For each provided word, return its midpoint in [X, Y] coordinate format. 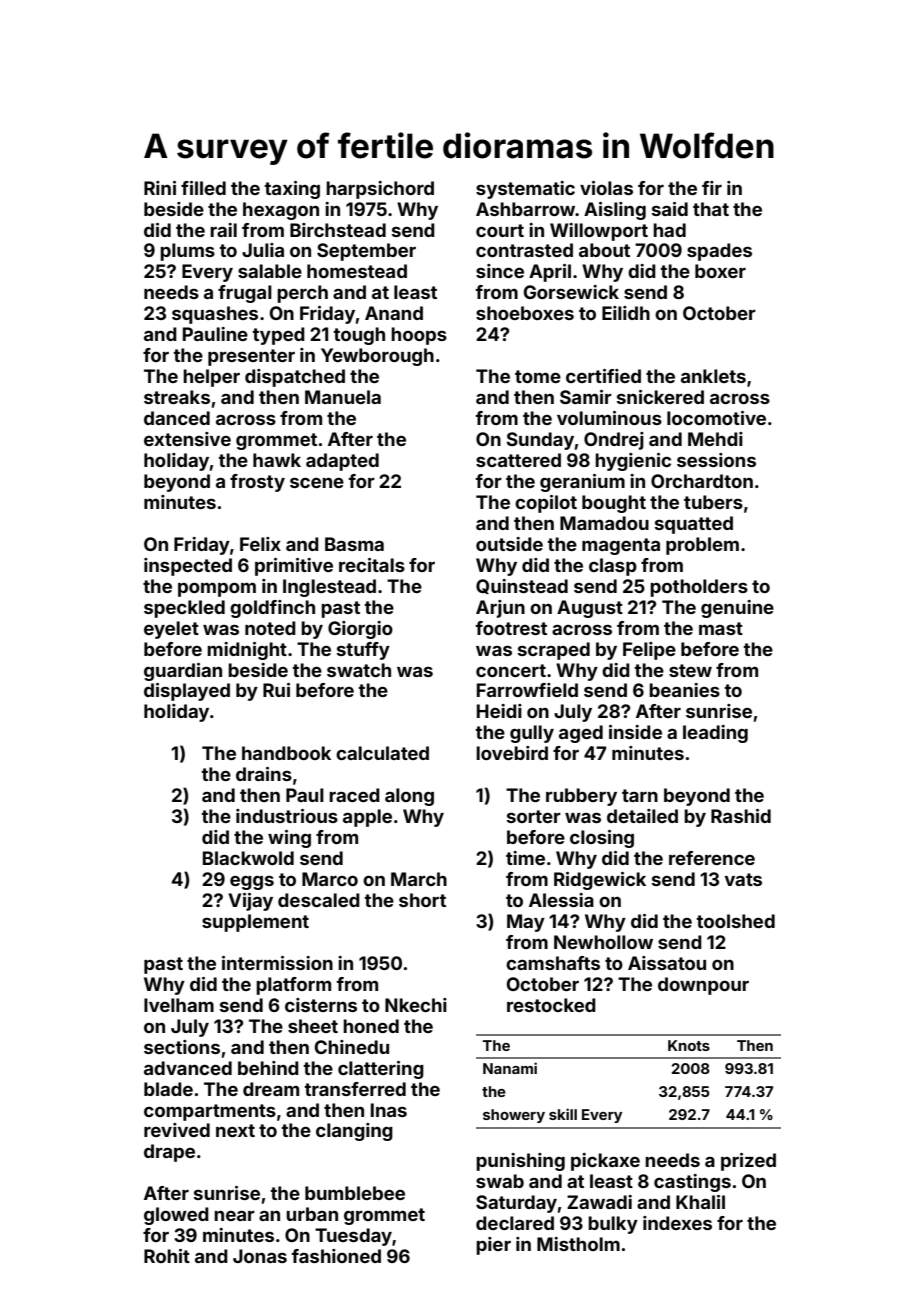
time [525, 858]
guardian [183, 672]
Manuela [343, 397]
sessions [716, 460]
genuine [737, 609]
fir [712, 188]
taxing [292, 190]
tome [538, 376]
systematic [525, 190]
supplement [255, 923]
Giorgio [360, 630]
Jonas [260, 1256]
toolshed [736, 921]
